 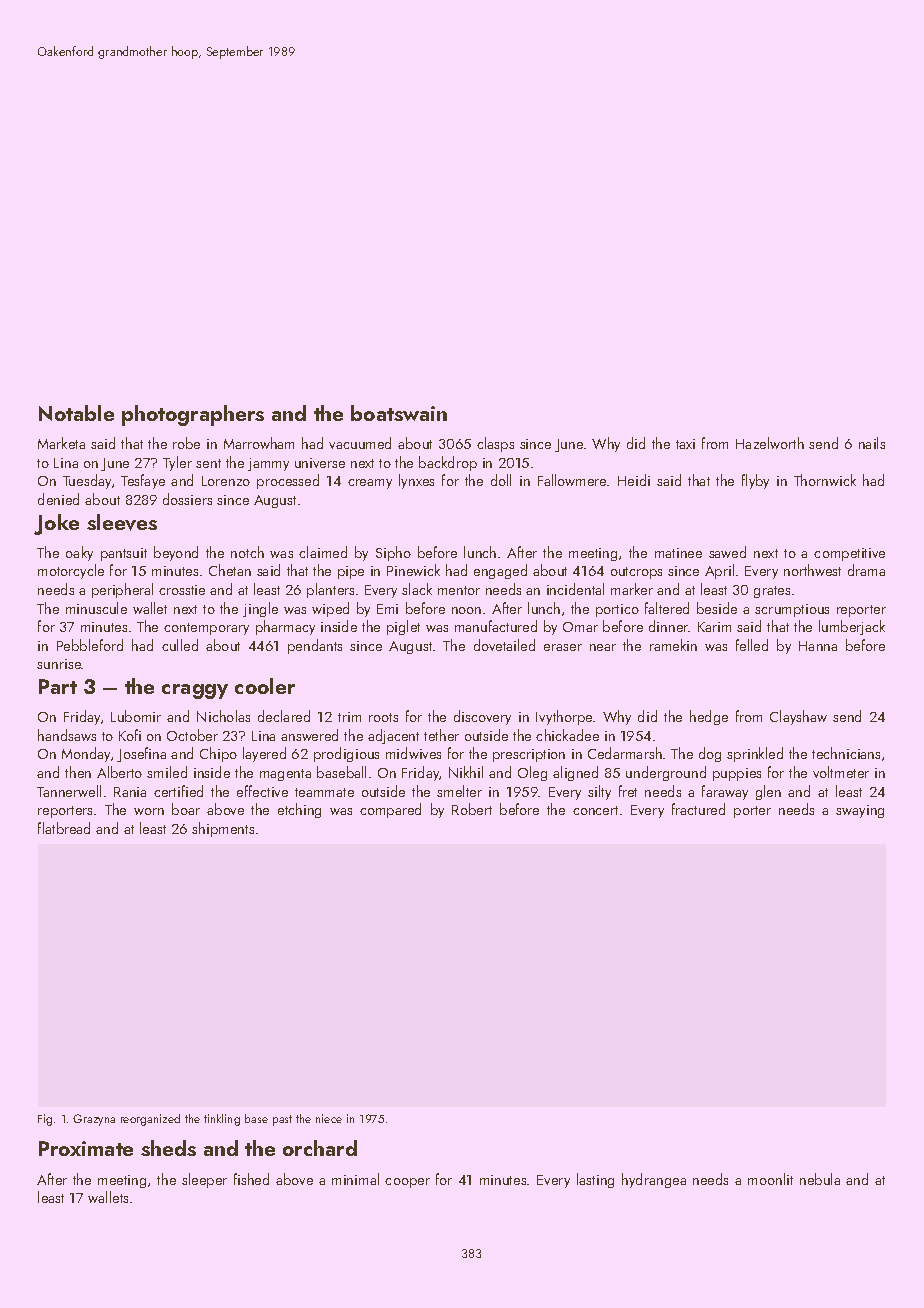 What do you see at coordinates (752, 645) in the screenshot?
I see `felled` at bounding box center [752, 645].
